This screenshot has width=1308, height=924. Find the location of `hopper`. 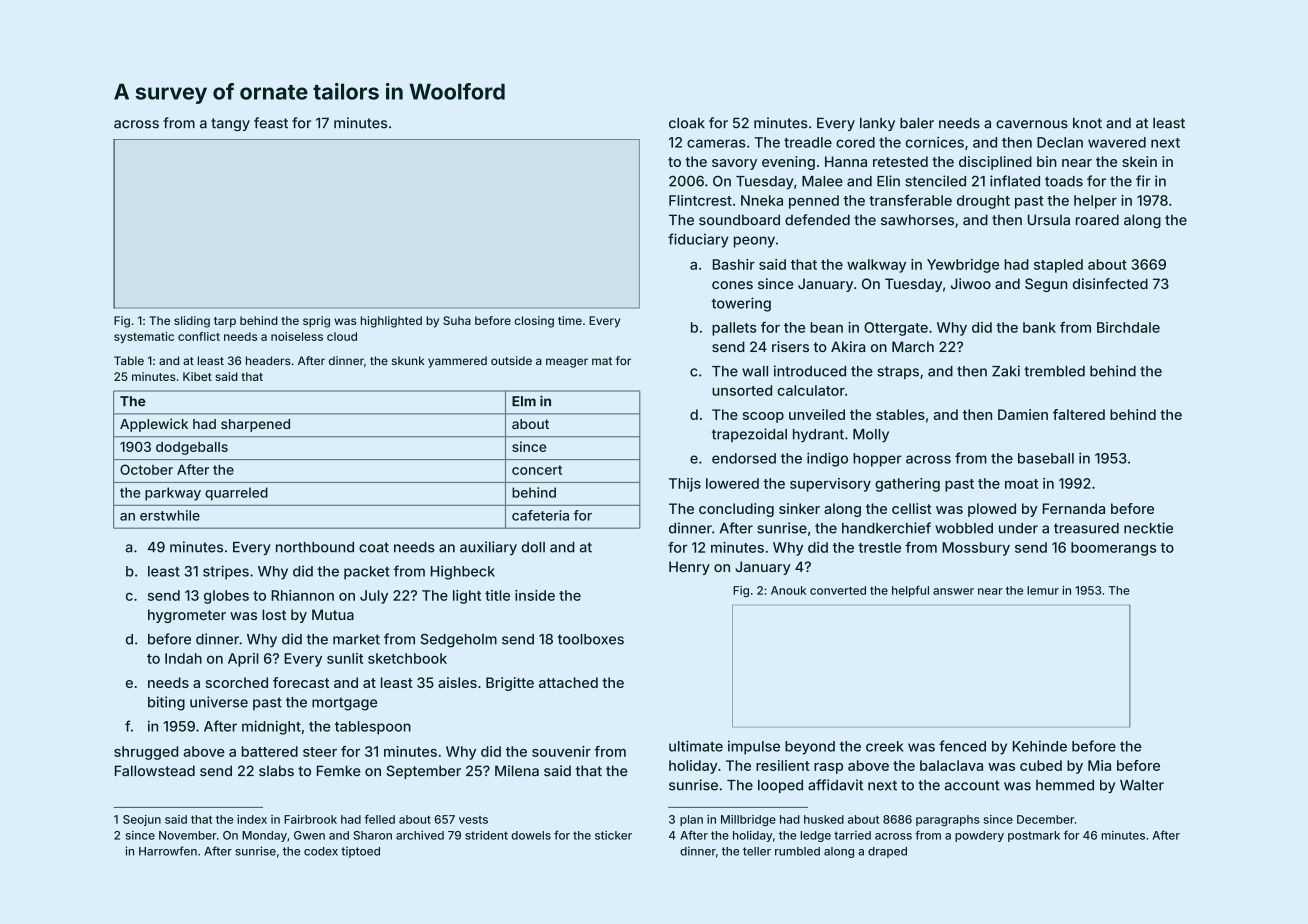

hopper is located at coordinates (877, 460).
